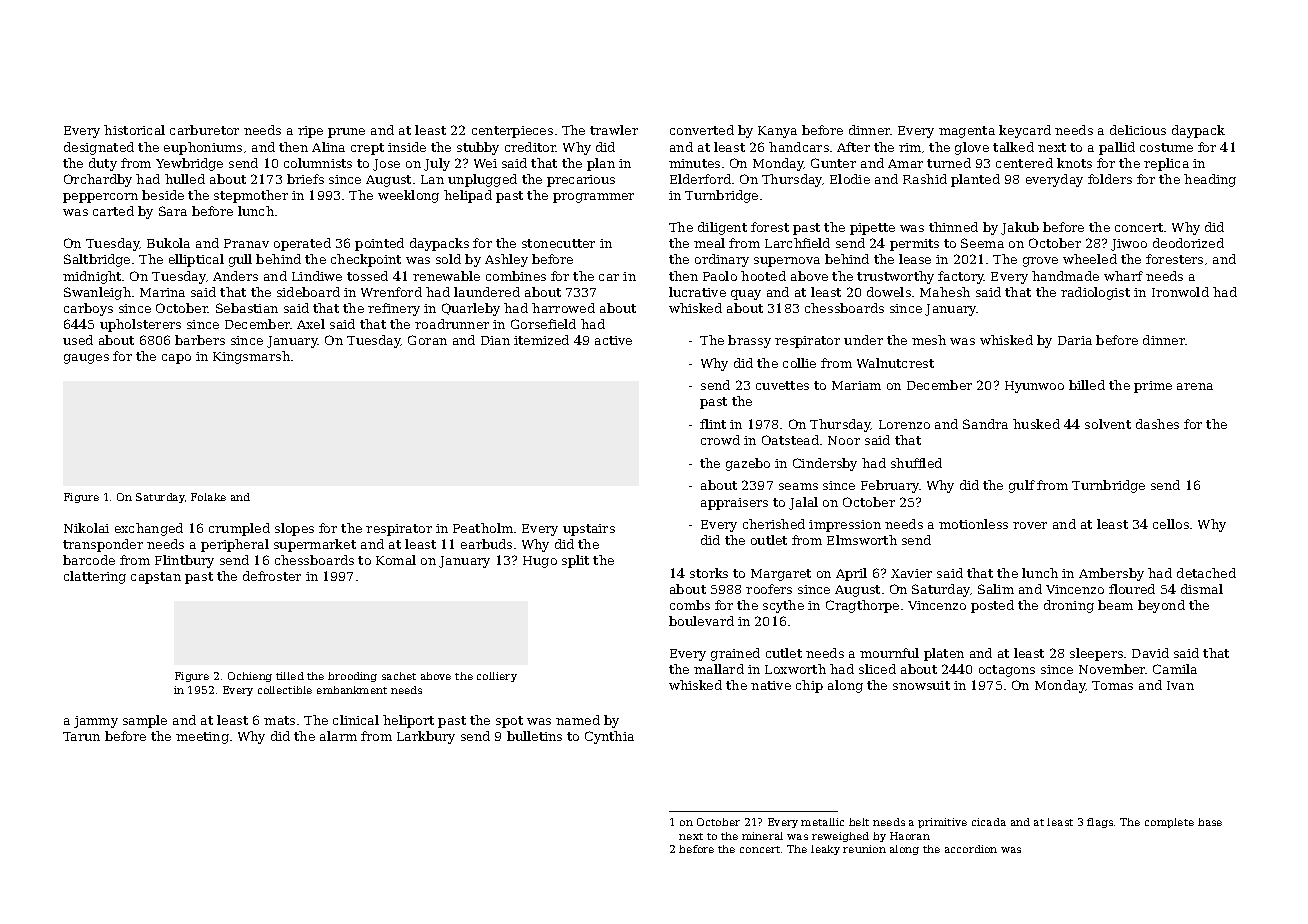 This image has width=1308, height=924. I want to click on crumpled, so click(239, 529).
